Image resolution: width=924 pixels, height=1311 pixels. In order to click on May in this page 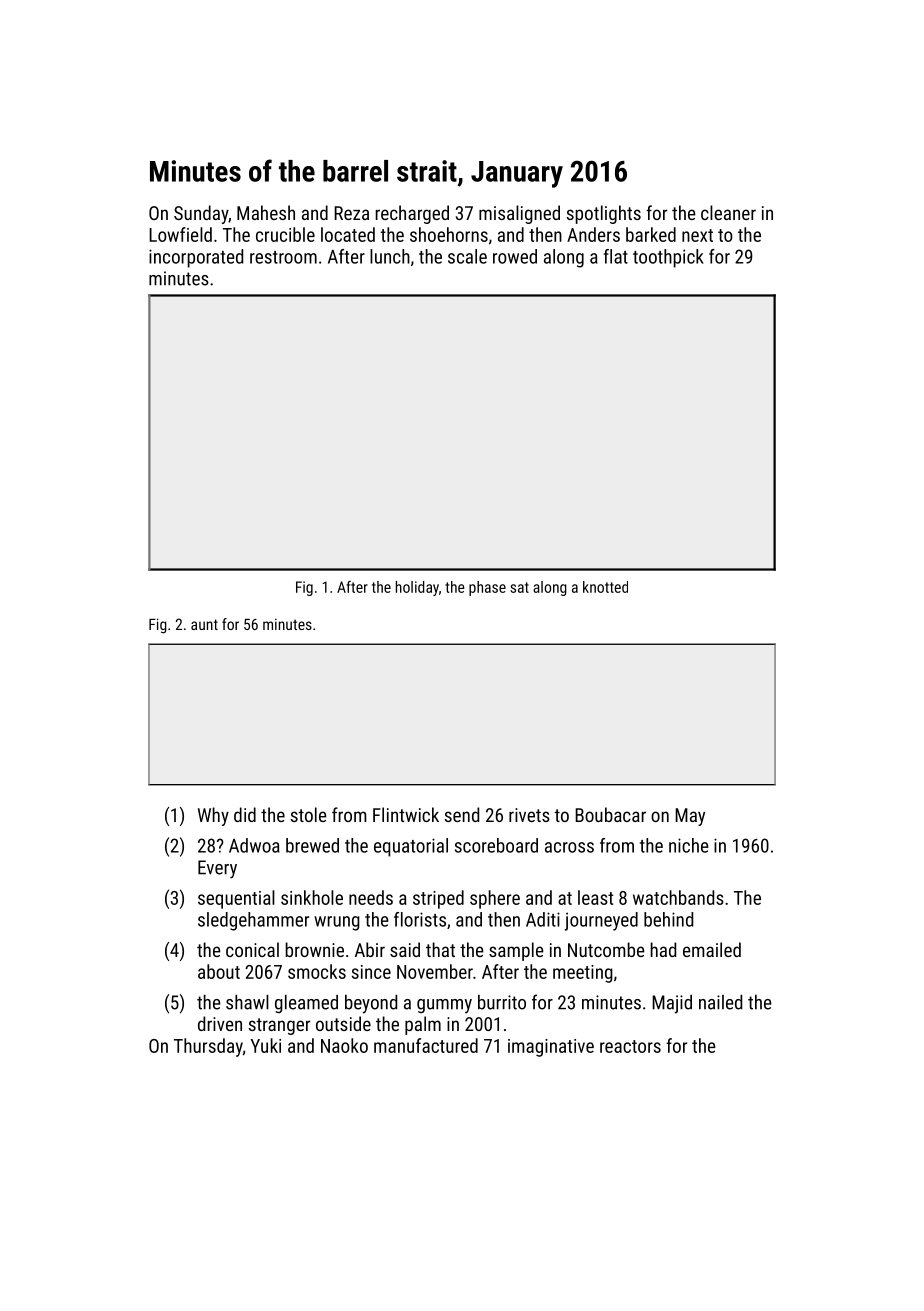, I will do `click(690, 817)`.
